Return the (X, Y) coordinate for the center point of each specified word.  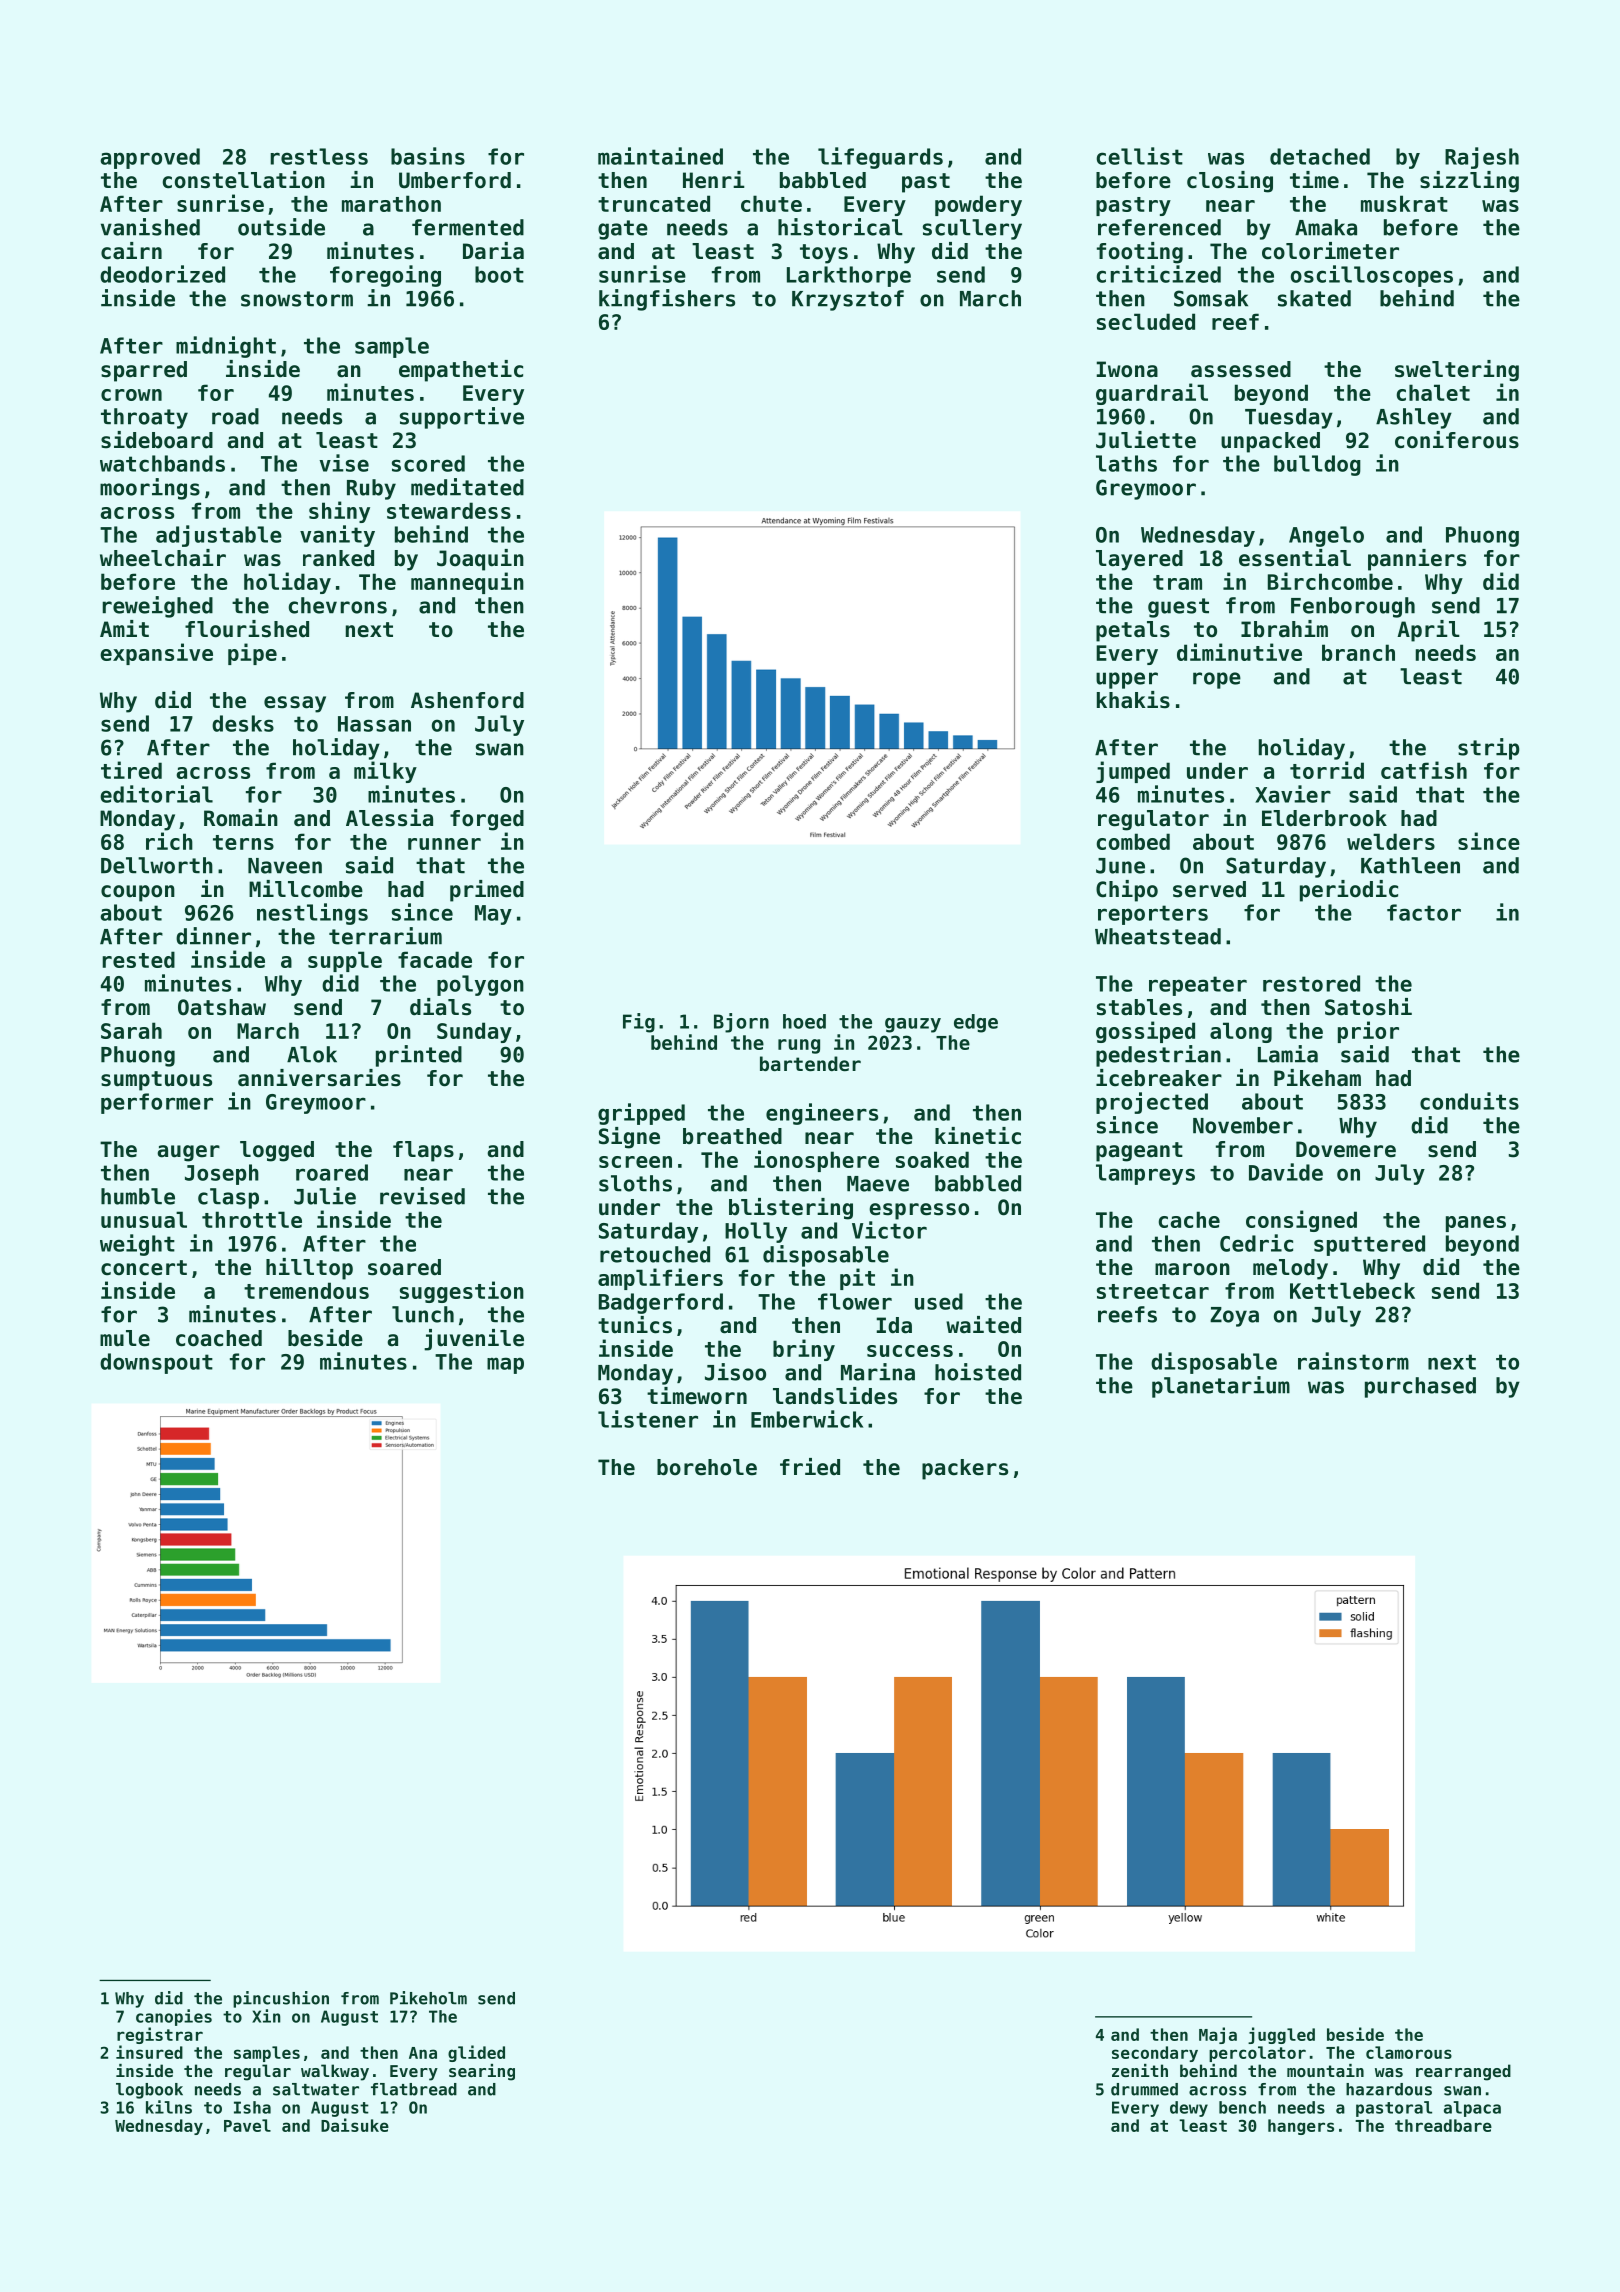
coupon (138, 893)
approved (150, 158)
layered (1139, 560)
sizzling (1469, 182)
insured (149, 2052)
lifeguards (880, 158)
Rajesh (1482, 158)
